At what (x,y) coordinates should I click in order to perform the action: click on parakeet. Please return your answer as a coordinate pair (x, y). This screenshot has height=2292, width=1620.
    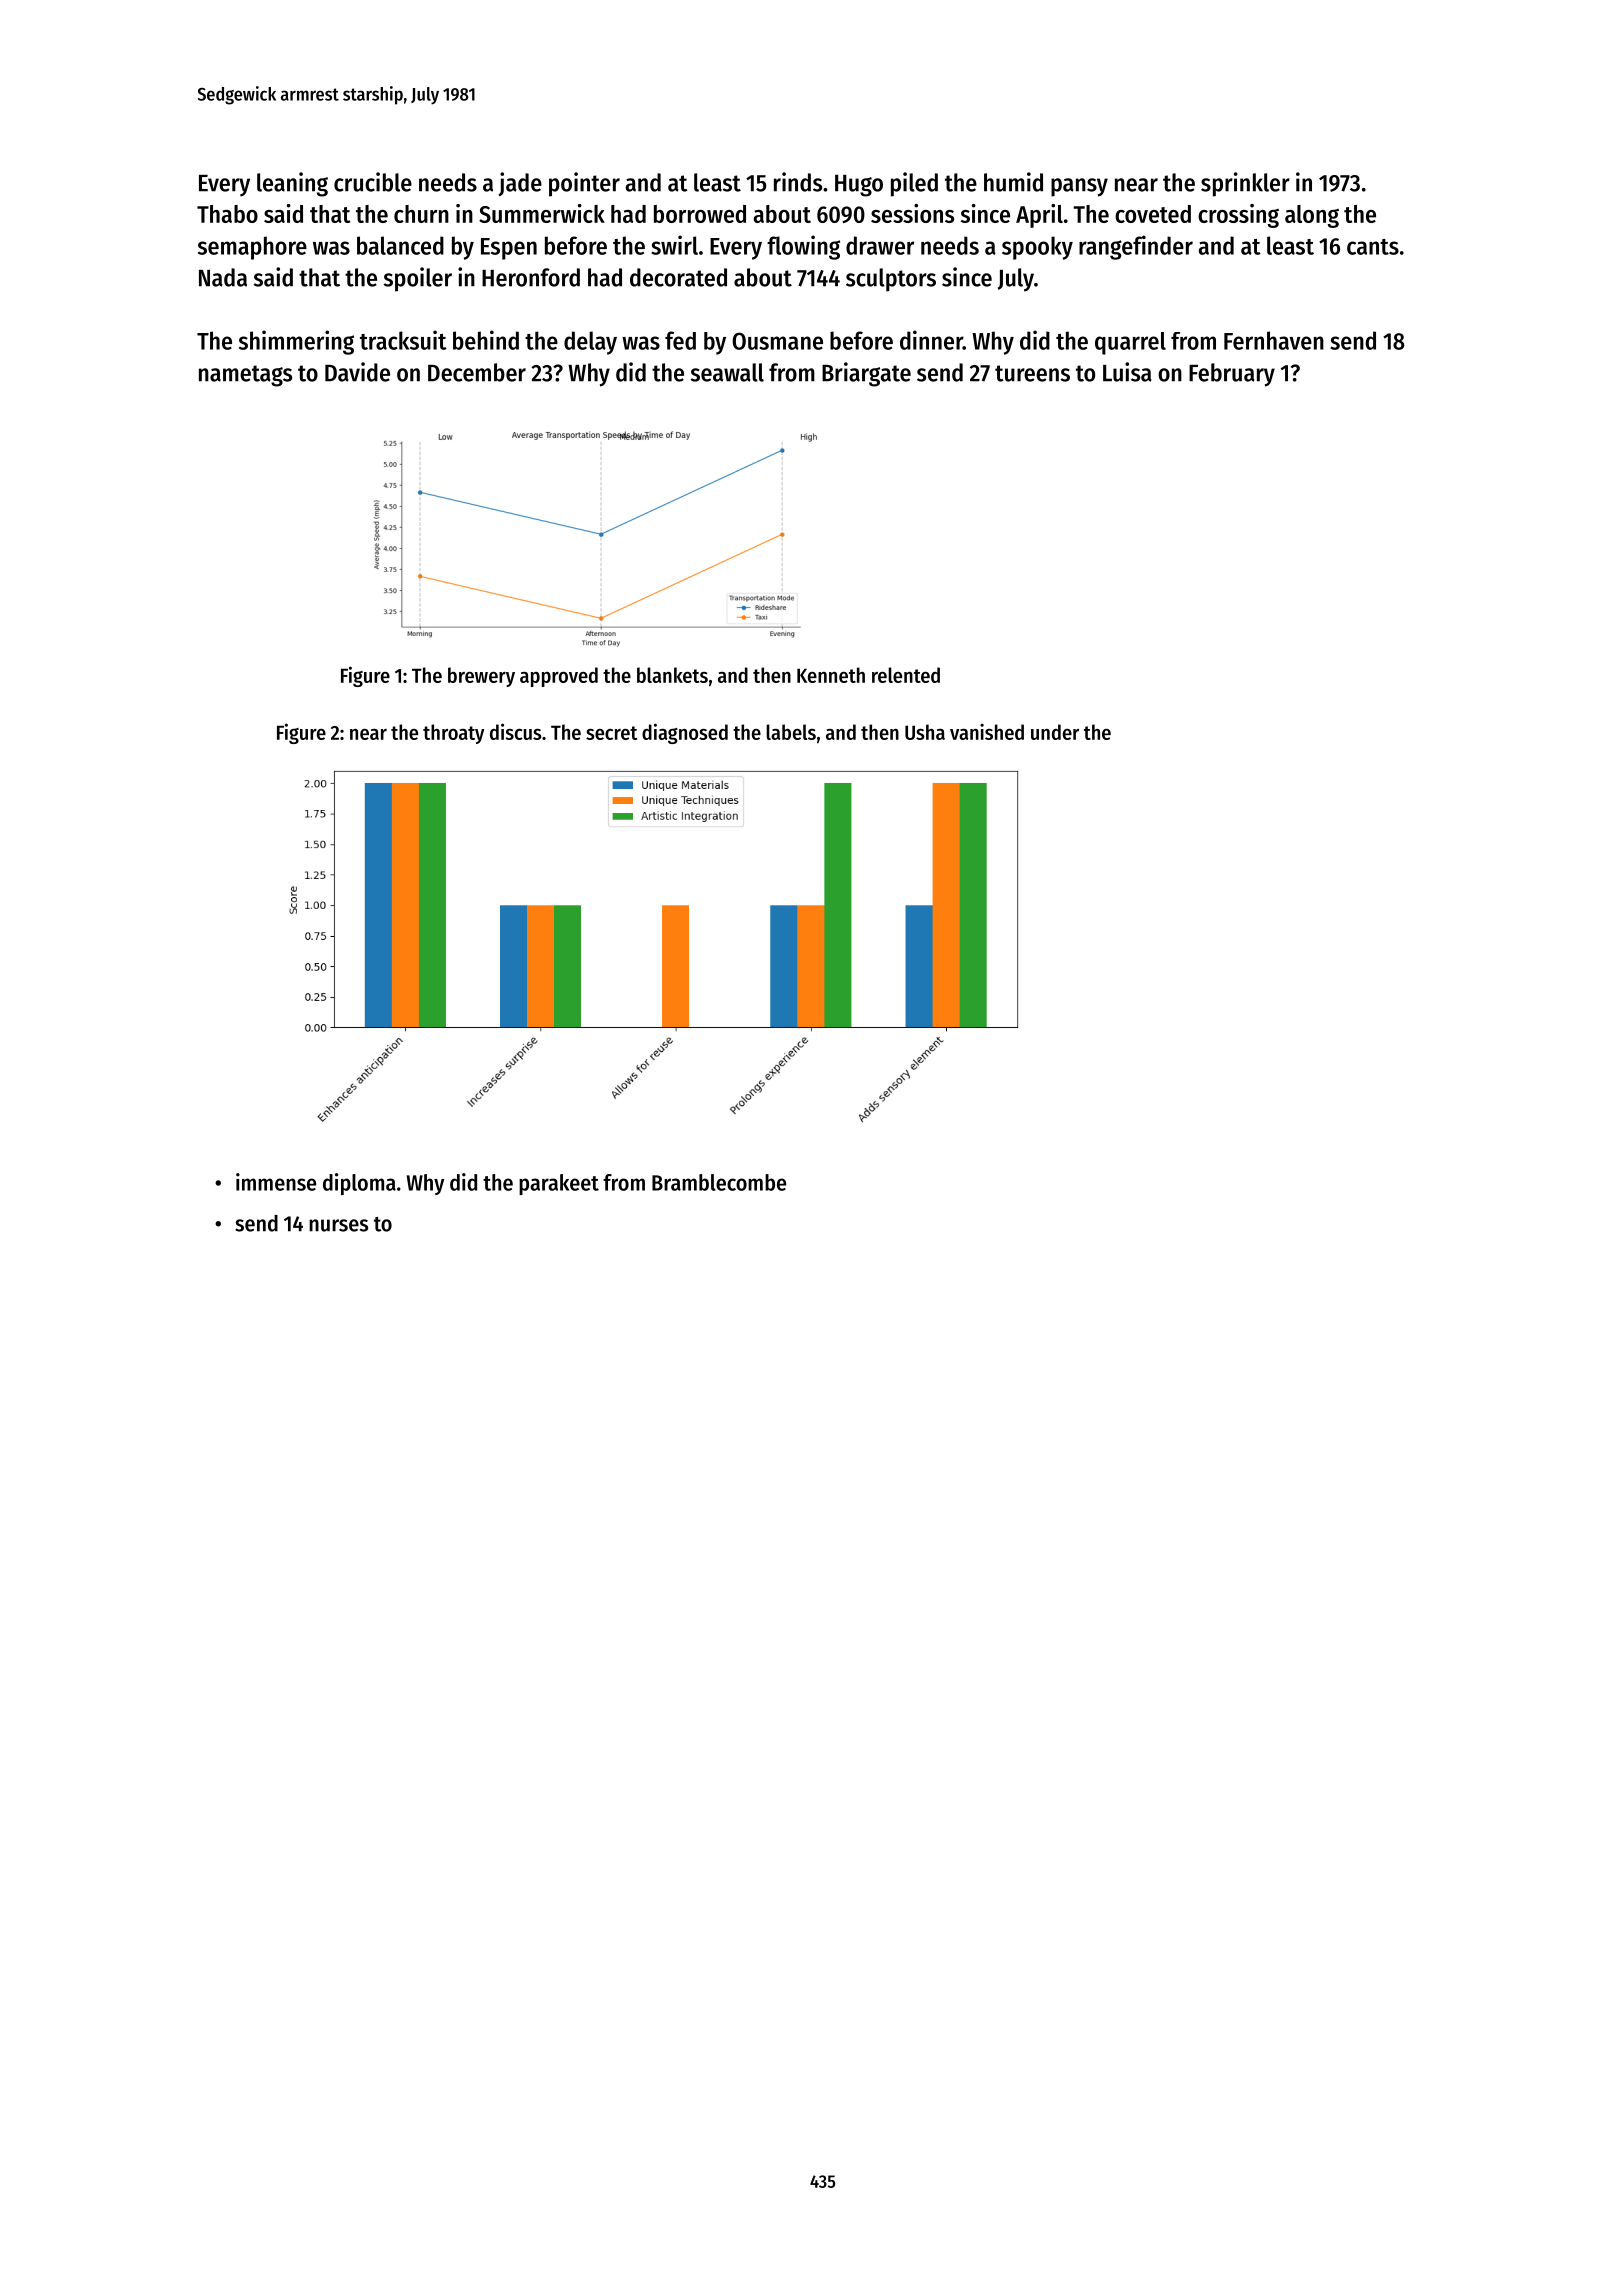
    Looking at the image, I should click on (559, 1184).
